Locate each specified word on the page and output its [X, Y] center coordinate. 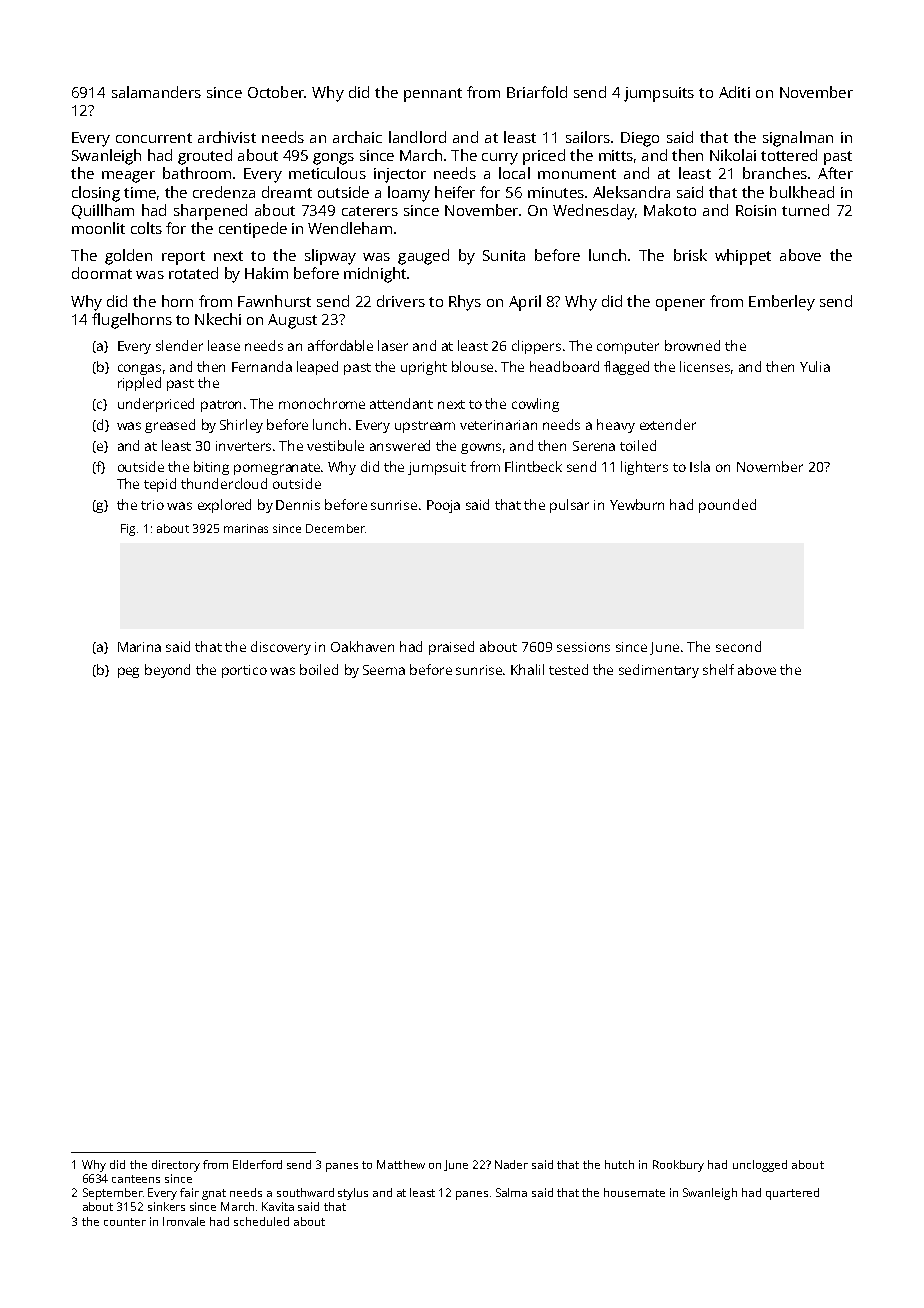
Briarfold [537, 92]
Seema [384, 670]
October [276, 92]
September [113, 1194]
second [738, 646]
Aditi [734, 92]
